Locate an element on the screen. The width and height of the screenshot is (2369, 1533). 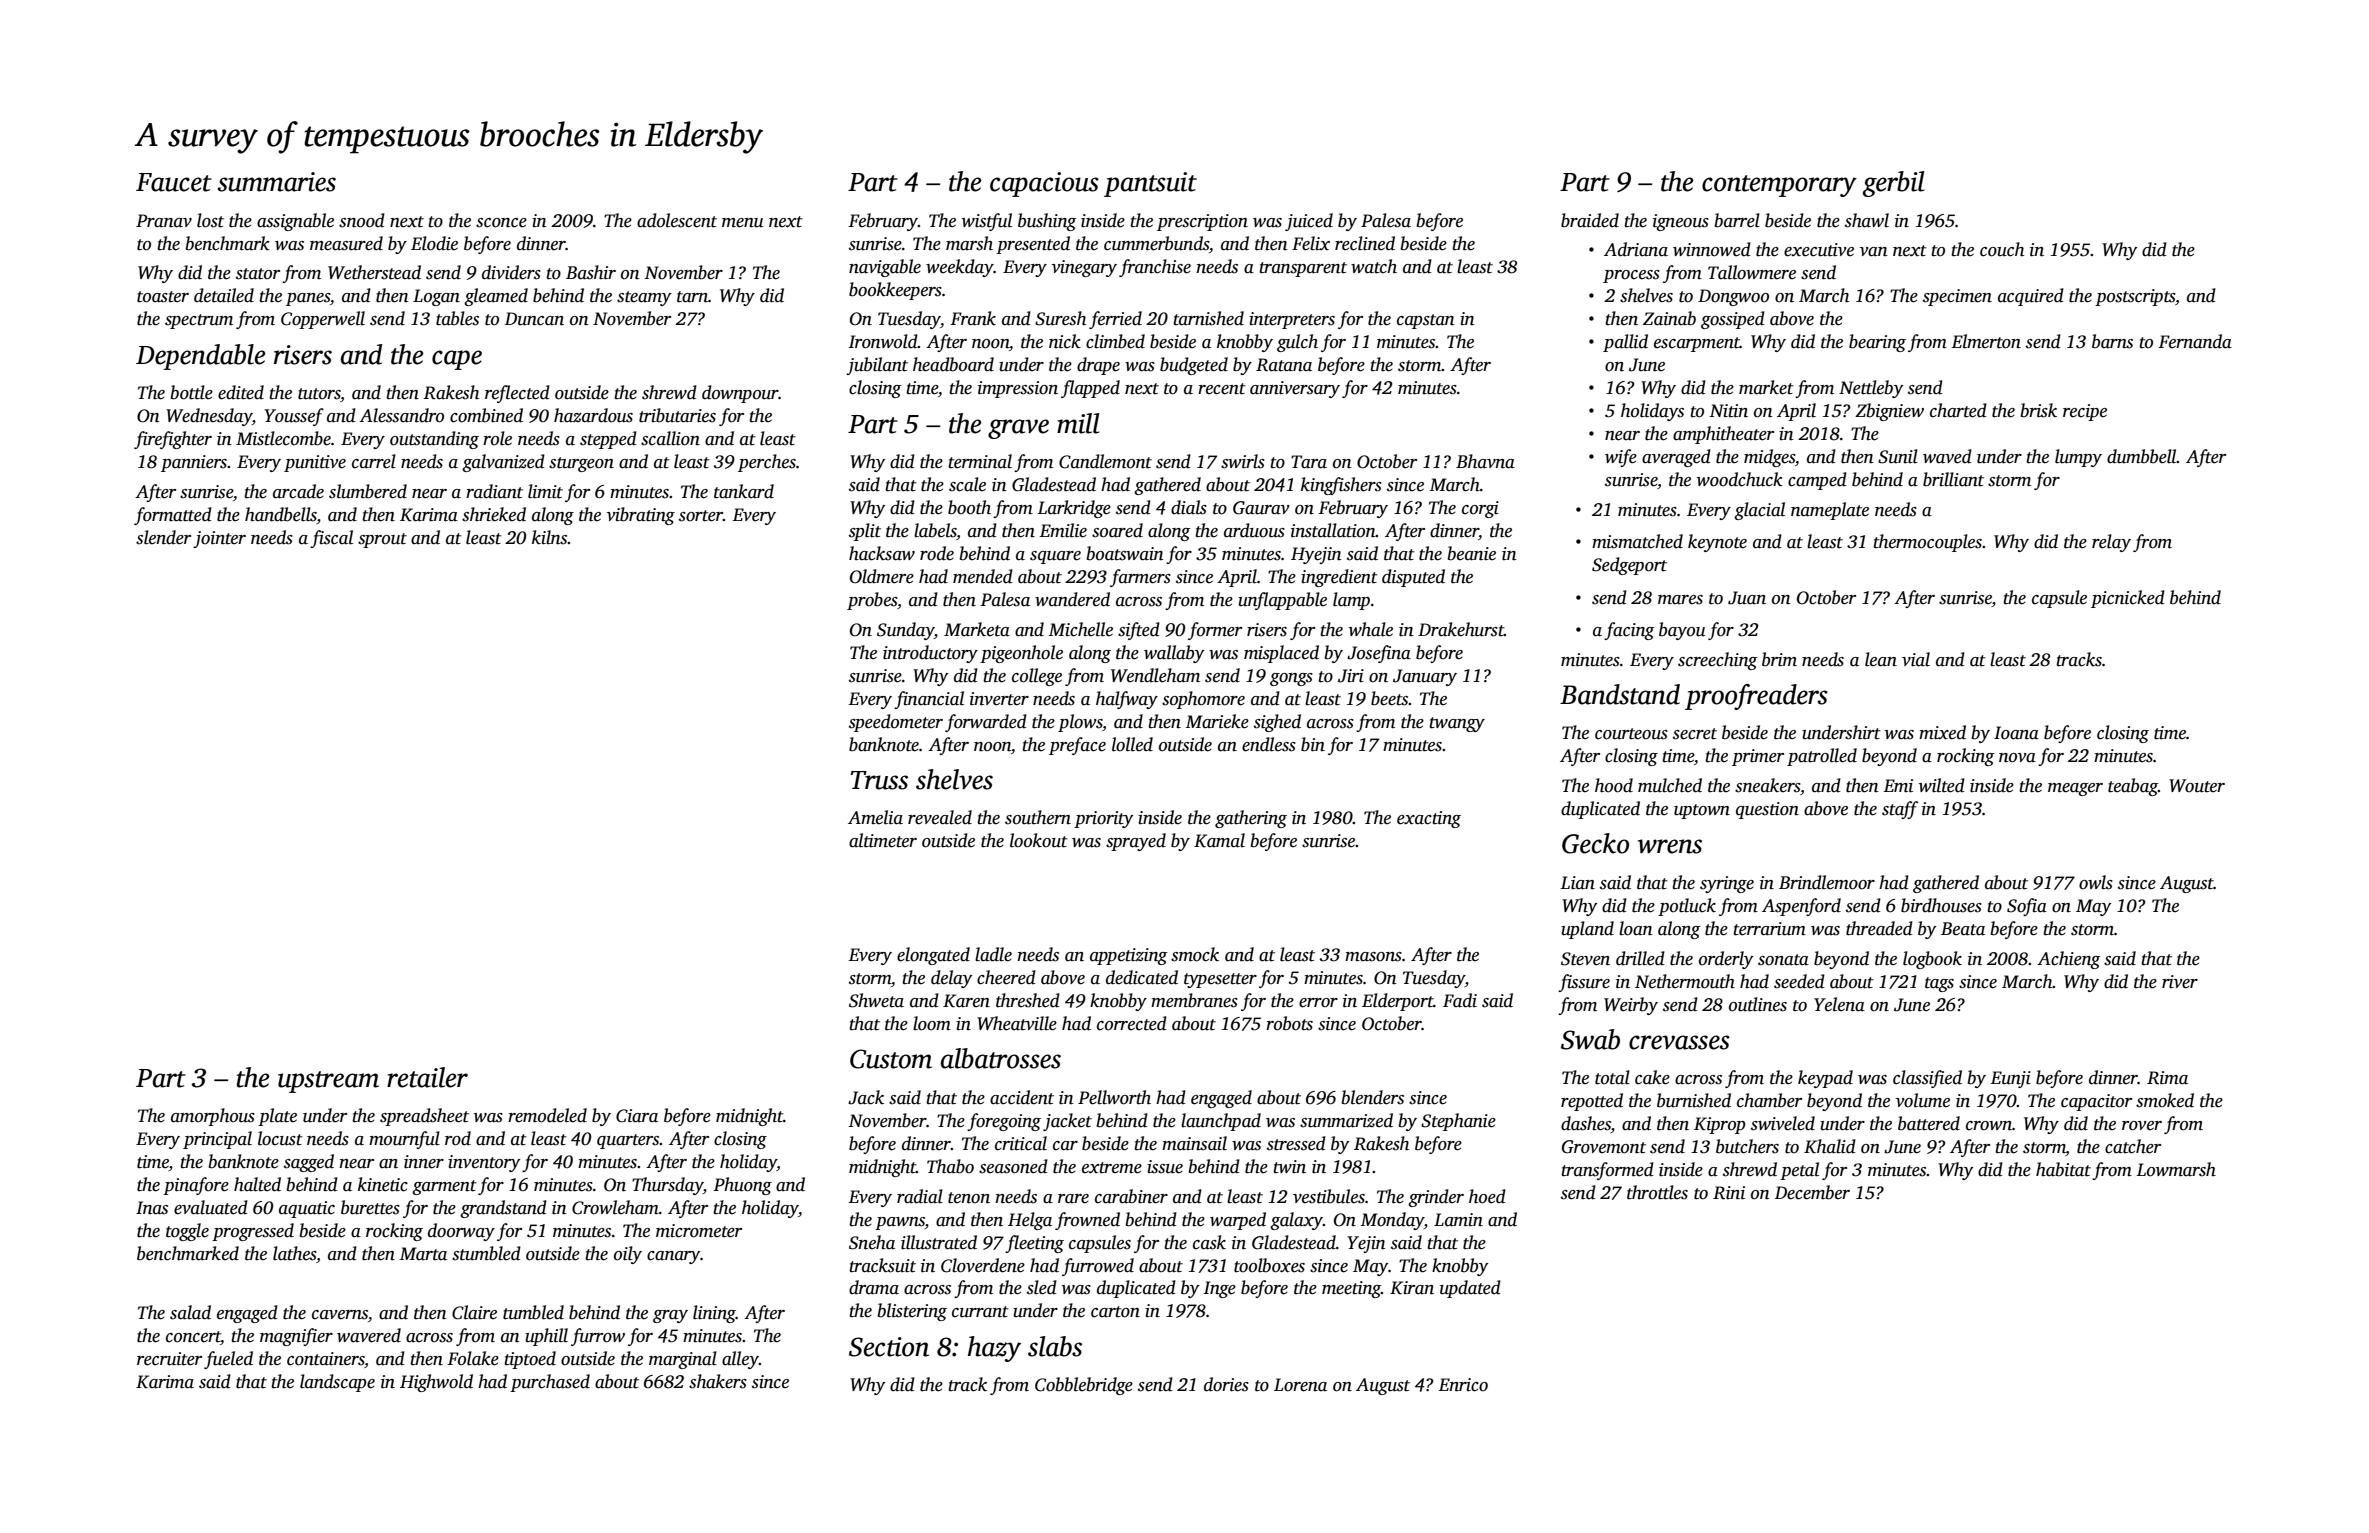
Enrico is located at coordinates (1463, 1385).
